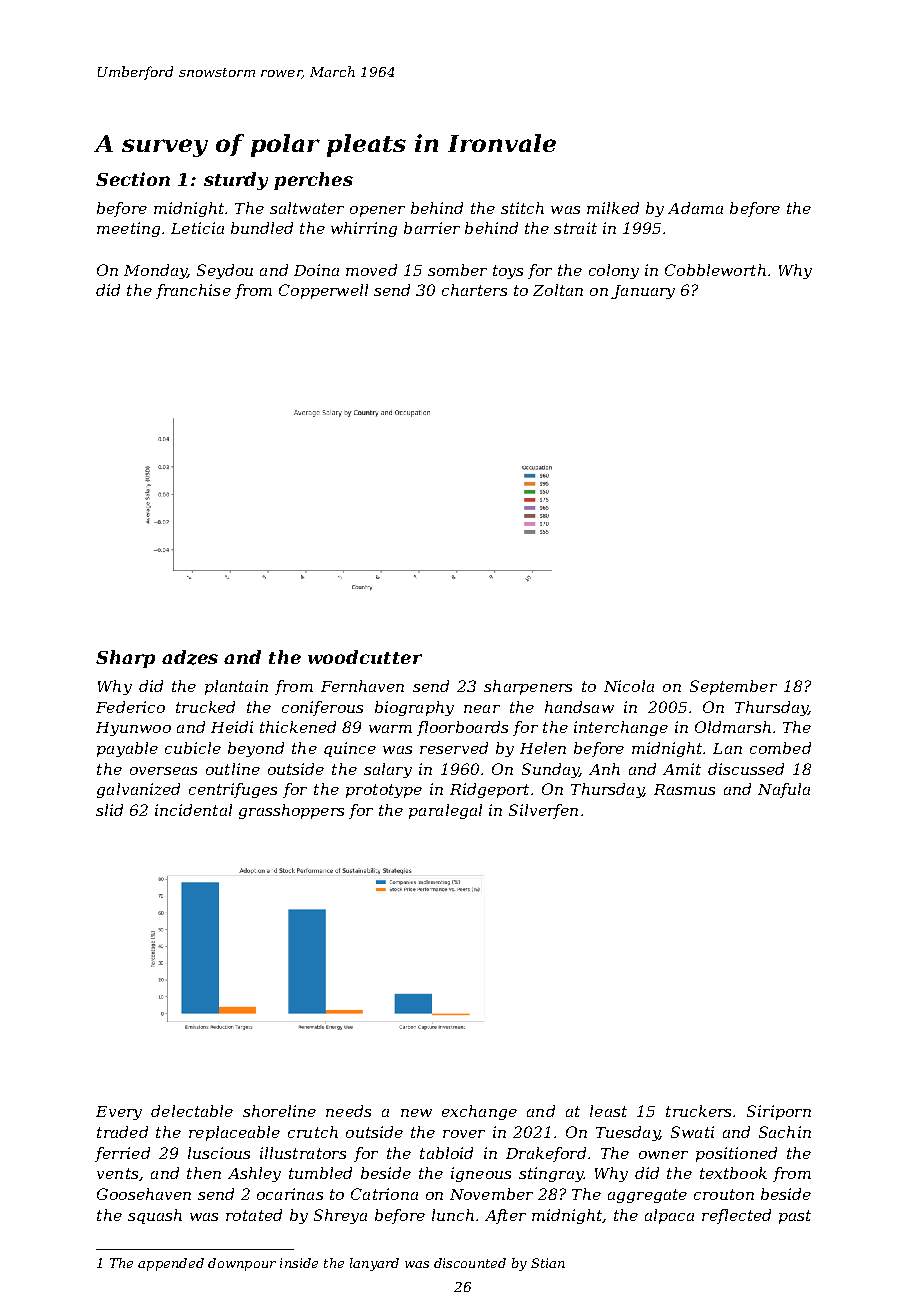  I want to click on Section, so click(133, 179).
